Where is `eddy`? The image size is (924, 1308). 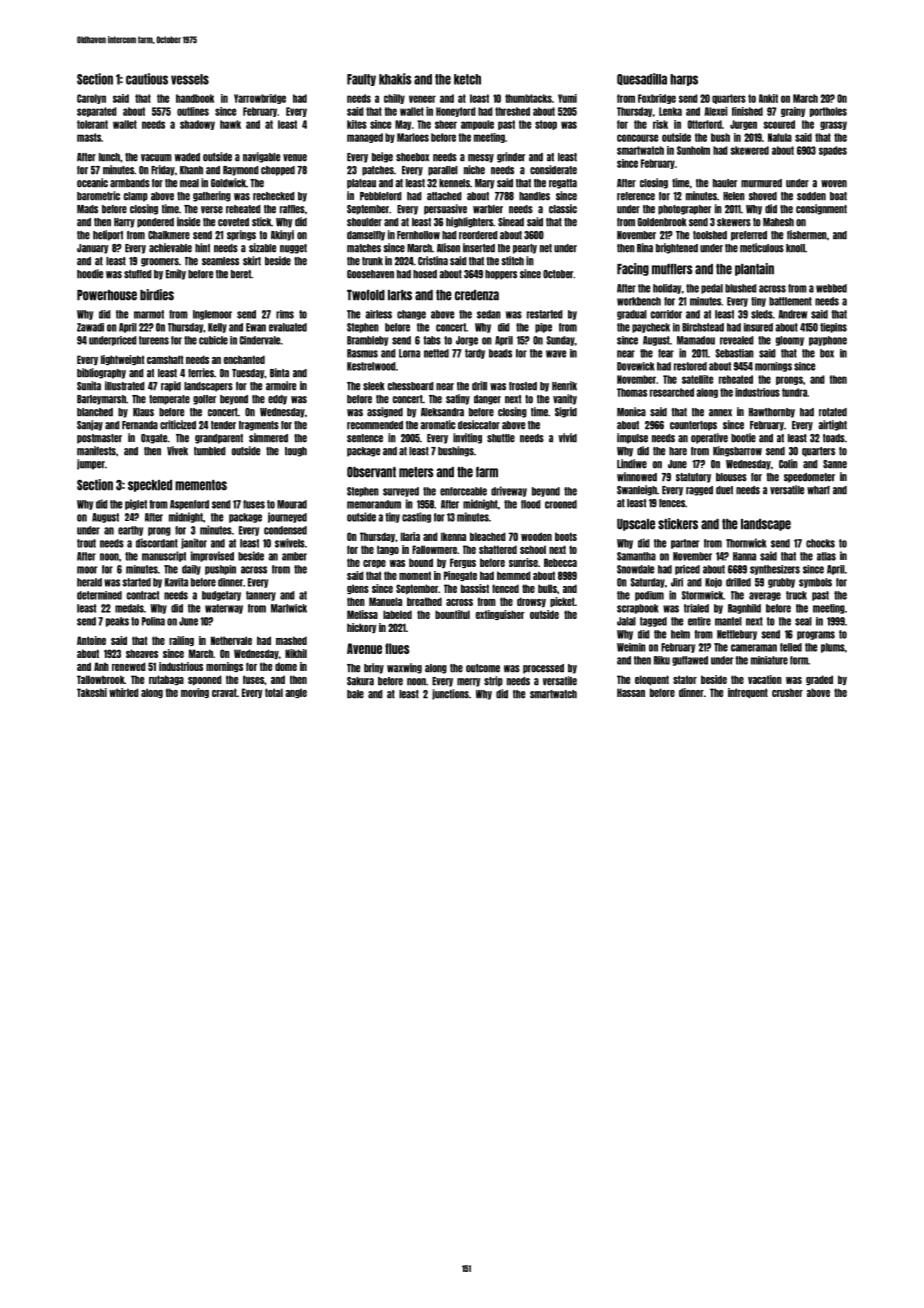 eddy is located at coordinates (277, 400).
